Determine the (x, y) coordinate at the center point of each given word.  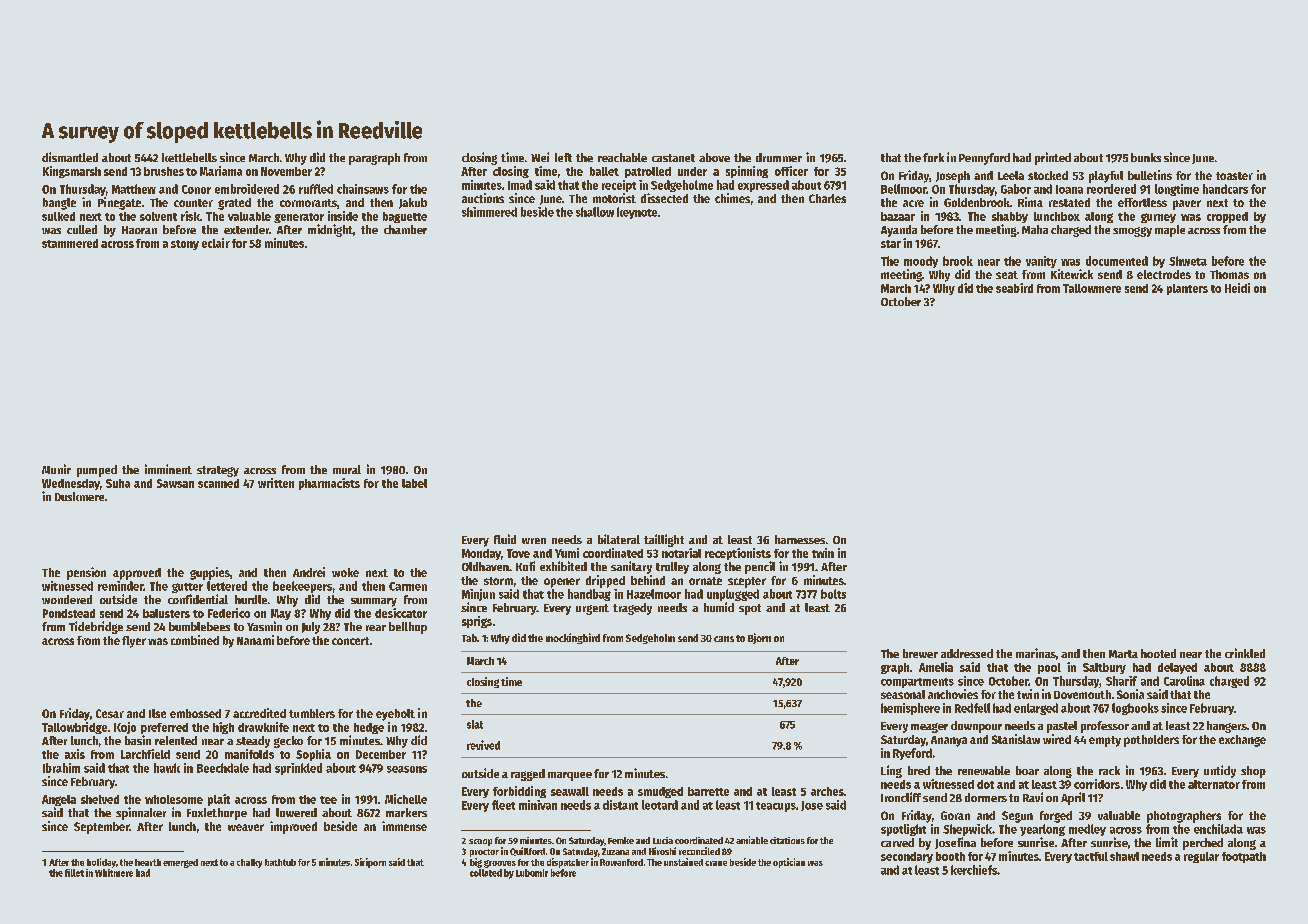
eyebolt (395, 715)
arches (827, 791)
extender (246, 229)
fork (933, 157)
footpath (1244, 857)
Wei (540, 157)
